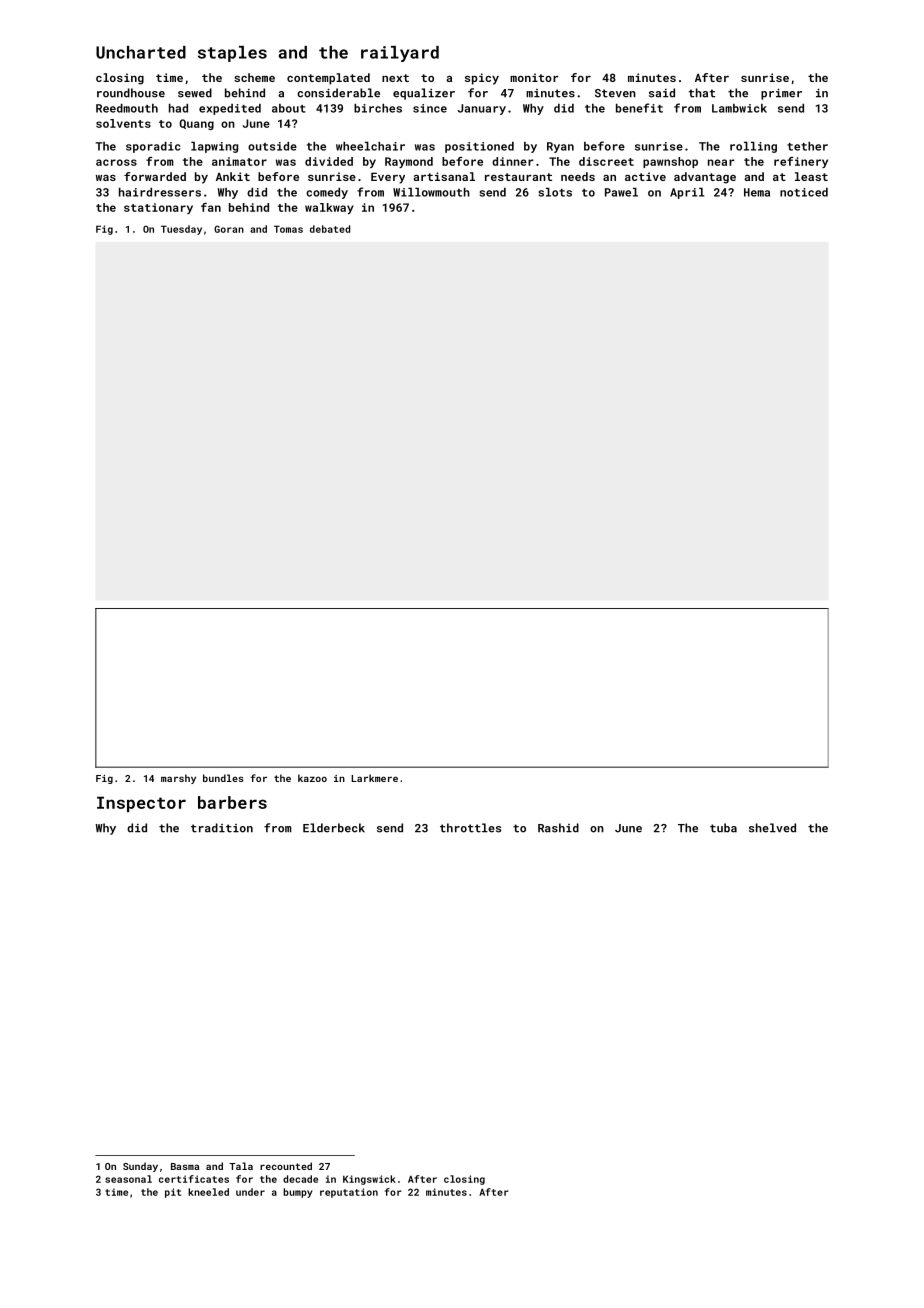 The image size is (924, 1308). I want to click on Kingswick, so click(369, 1180).
